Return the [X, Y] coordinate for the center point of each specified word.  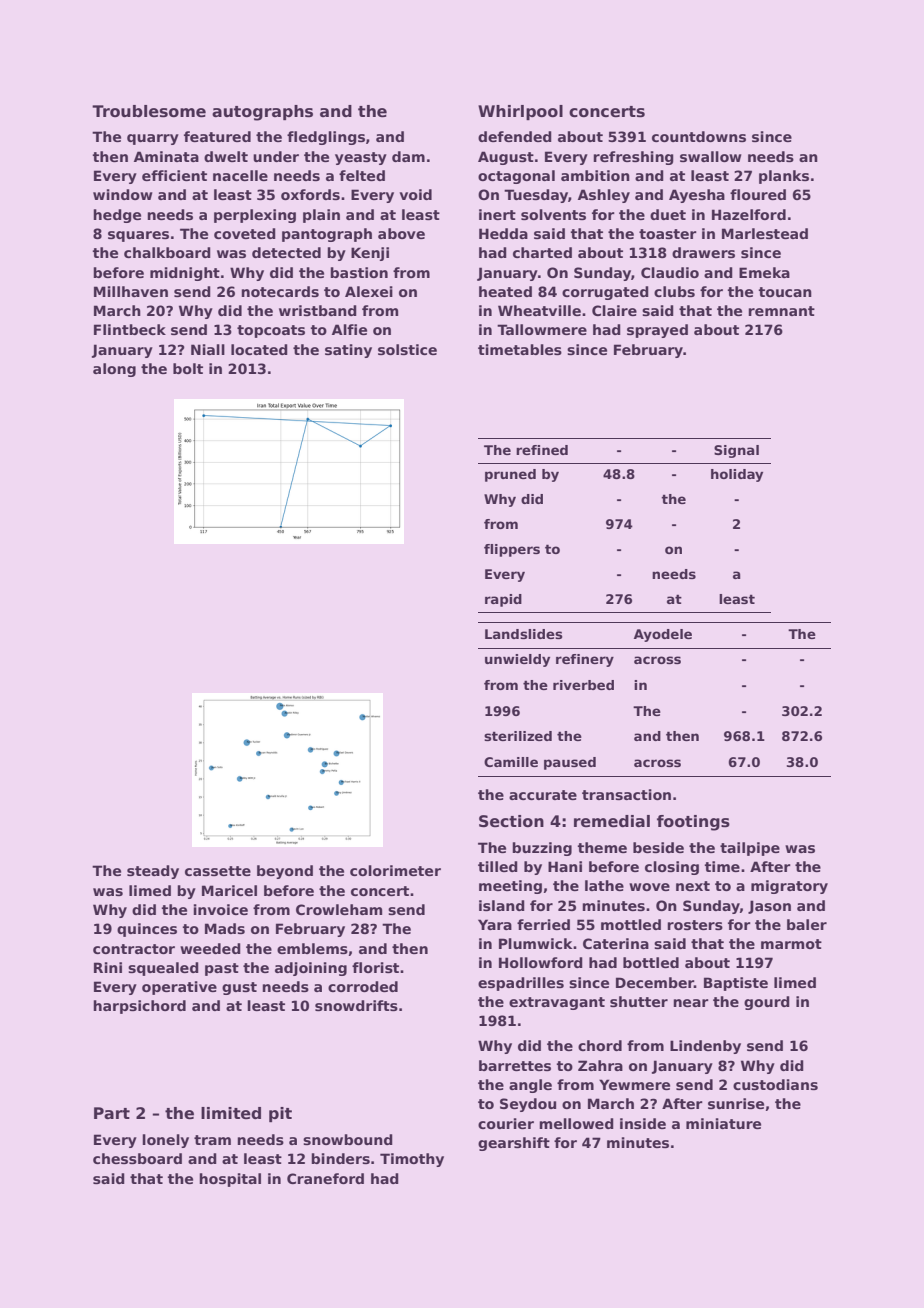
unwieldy [517, 660]
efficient [174, 175]
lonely [165, 1141]
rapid [503, 600]
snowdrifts [356, 1005]
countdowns [699, 136]
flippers [512, 550]
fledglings [326, 138]
